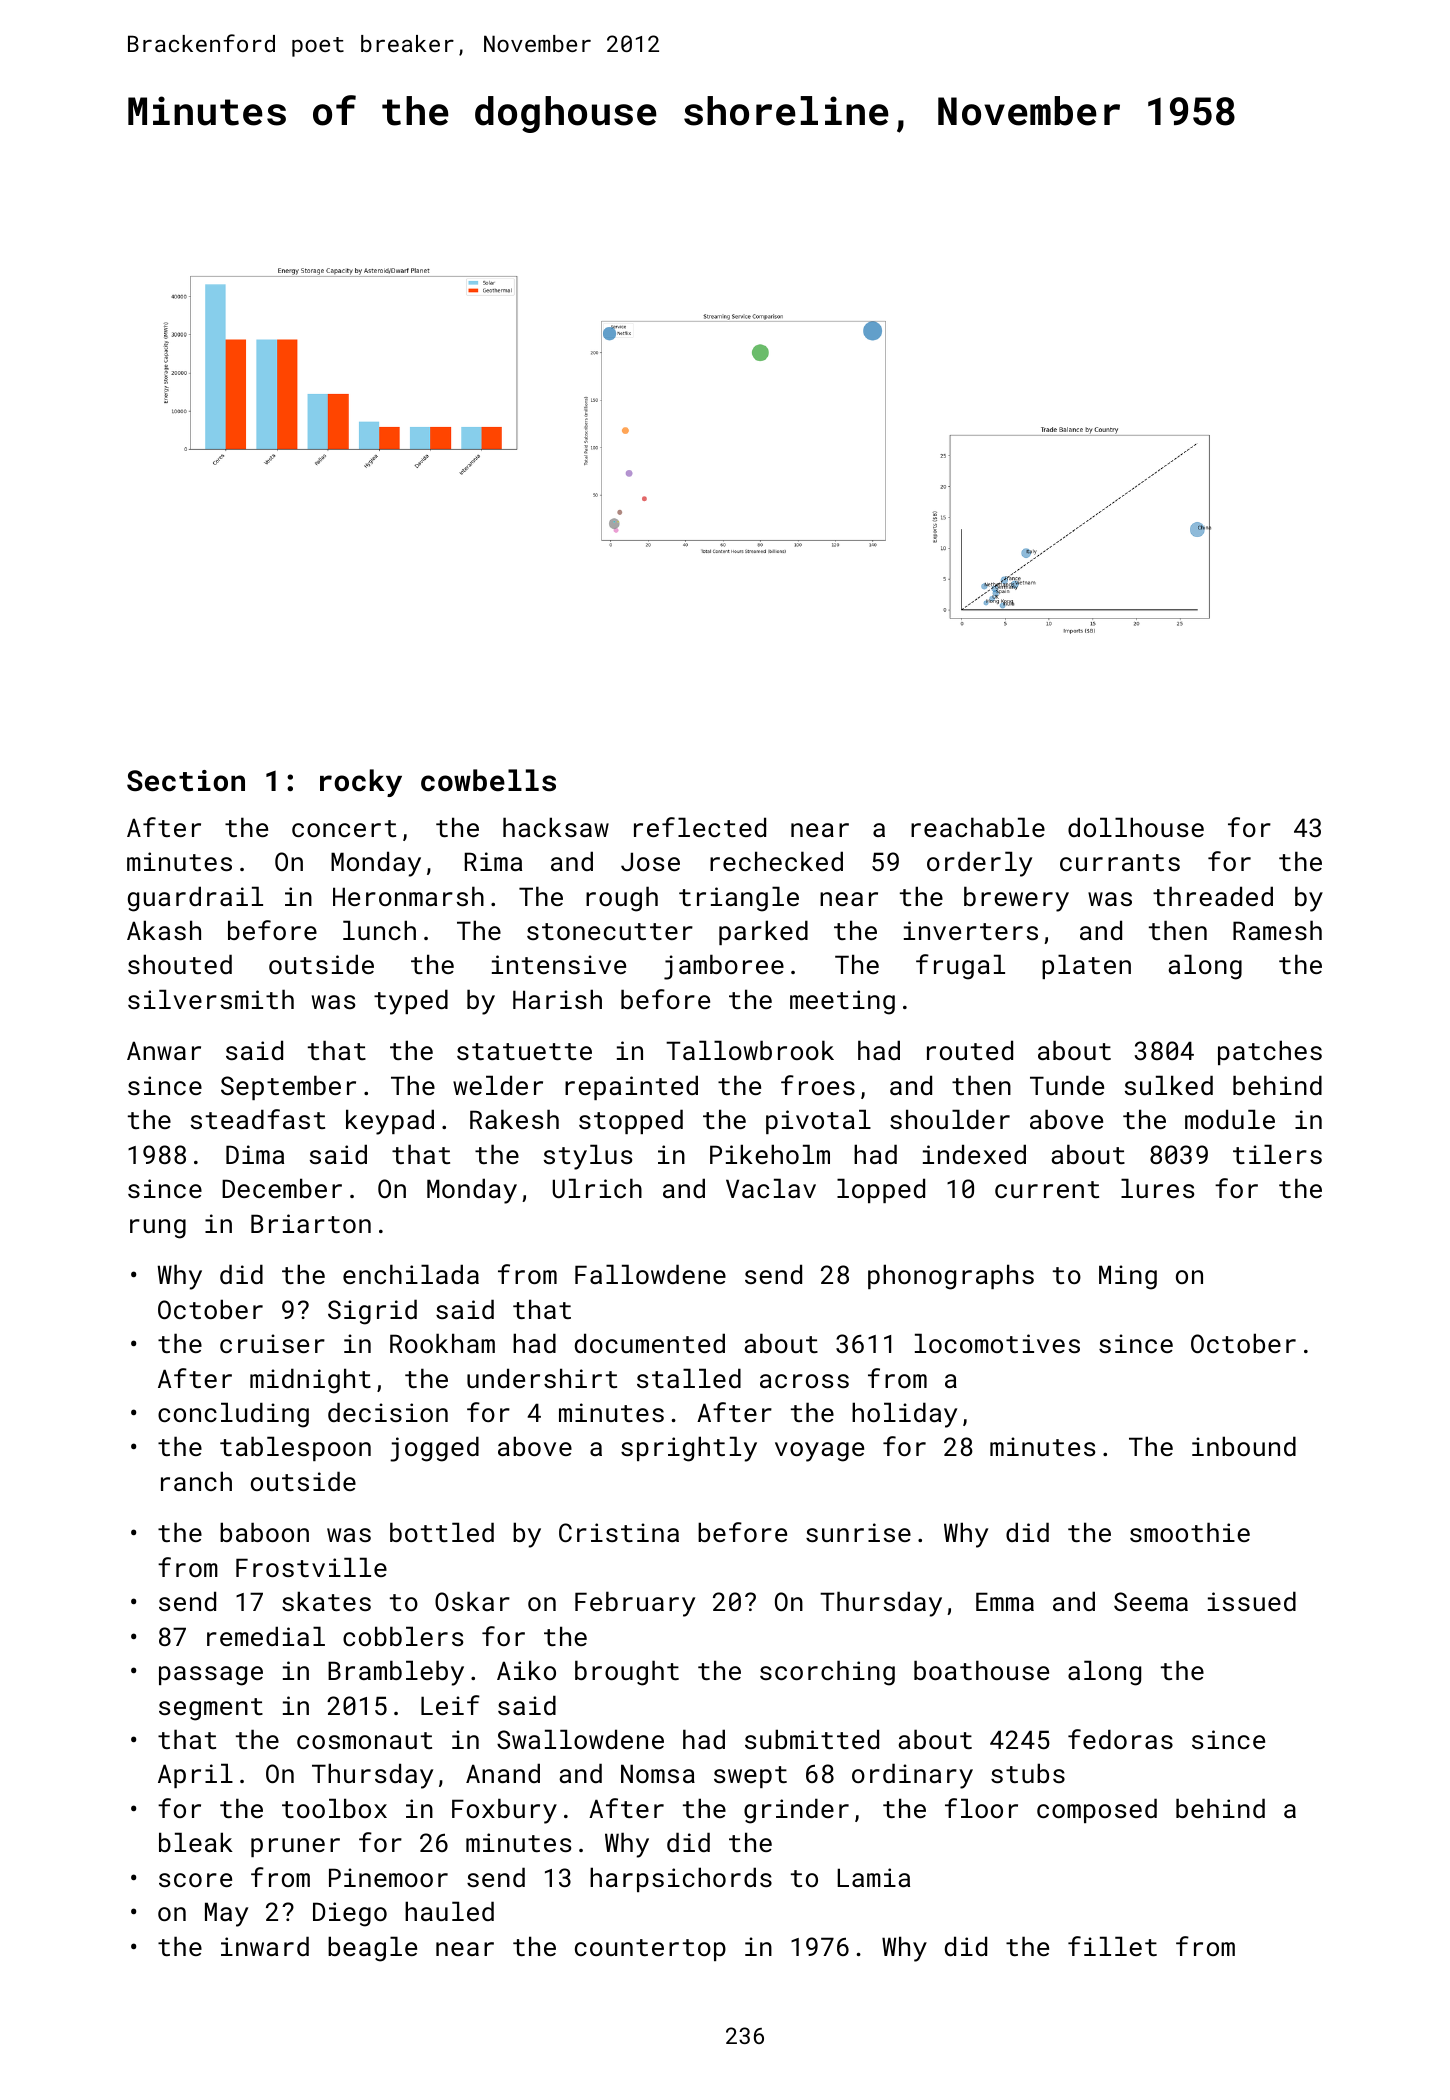 This document has width=1450, height=2100. What do you see at coordinates (361, 783) in the document?
I see `rocky` at bounding box center [361, 783].
